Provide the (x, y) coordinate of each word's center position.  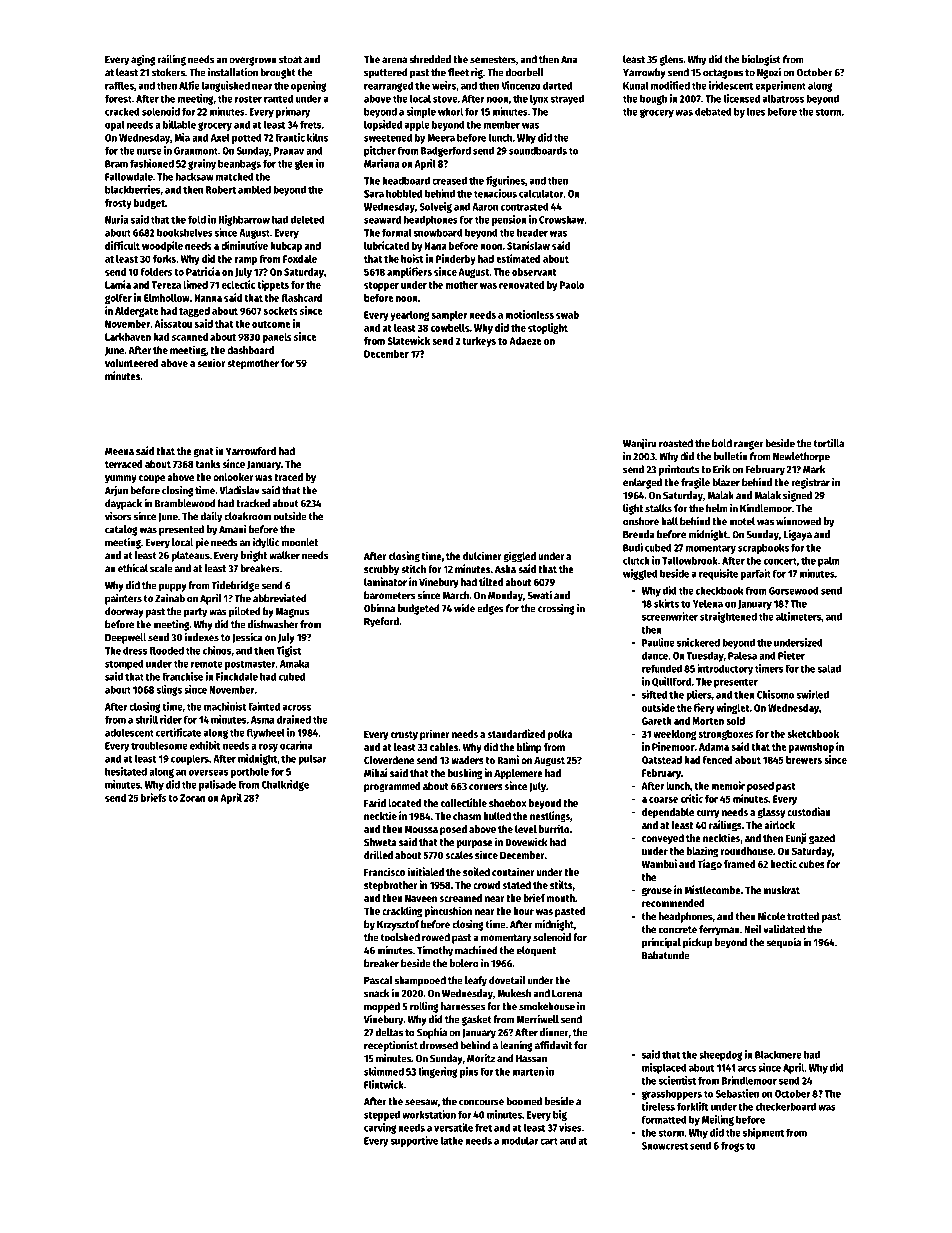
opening (309, 86)
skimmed (384, 1071)
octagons (723, 74)
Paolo (572, 285)
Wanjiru (639, 444)
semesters (493, 60)
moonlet (300, 542)
